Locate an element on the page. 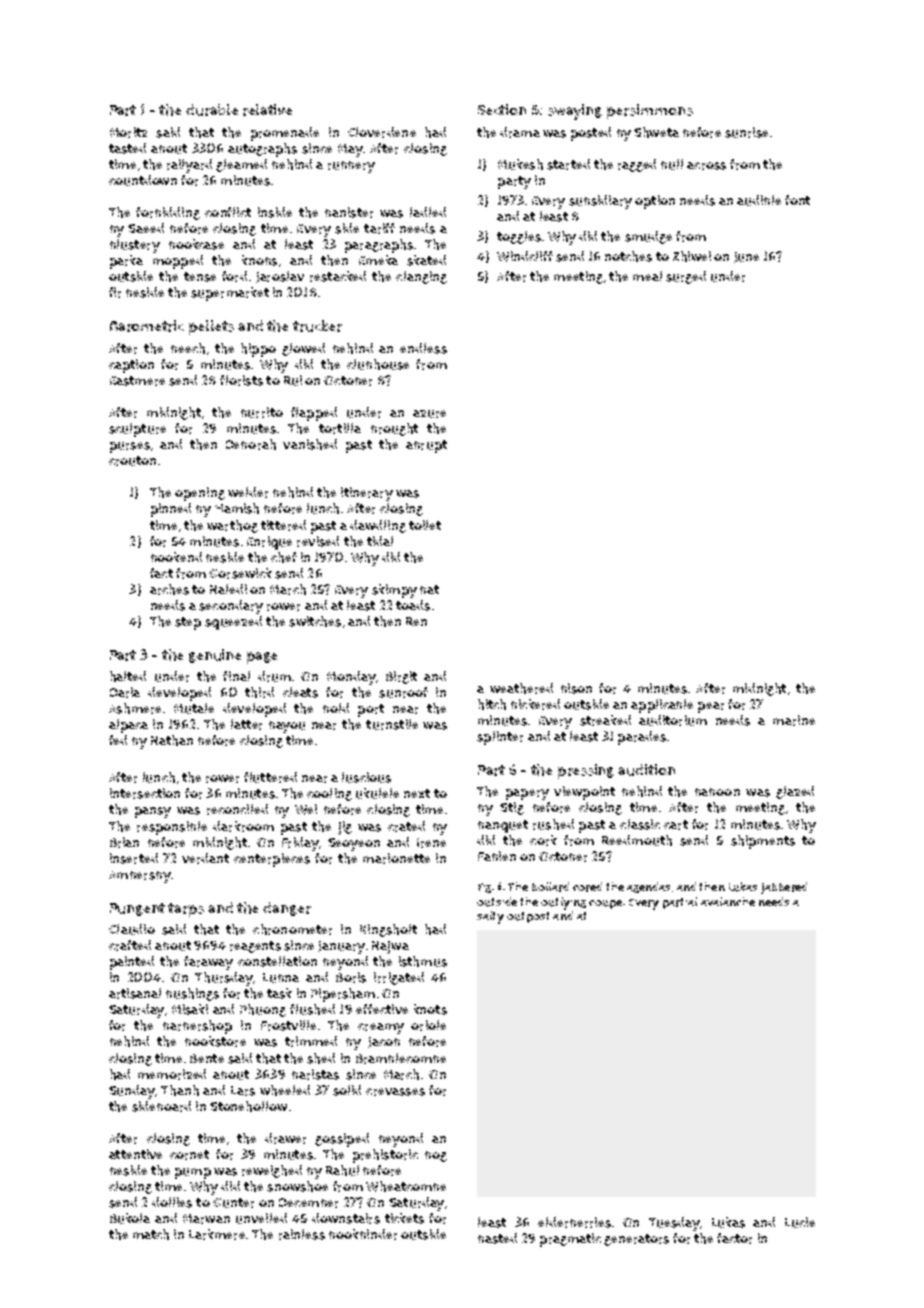 This page has height=1308, width=924. classic is located at coordinates (640, 824).
